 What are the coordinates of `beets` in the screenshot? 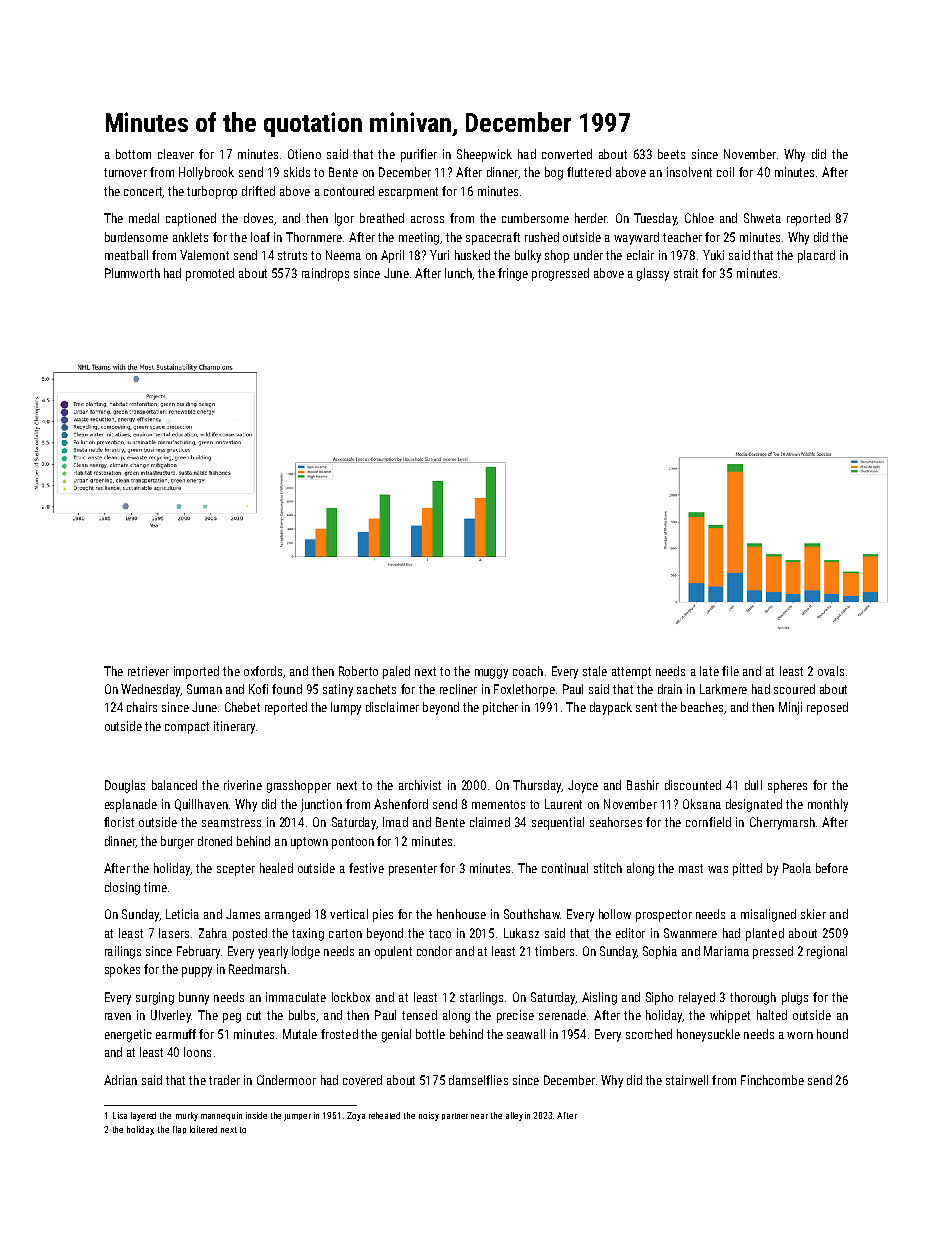 It's located at (671, 154).
